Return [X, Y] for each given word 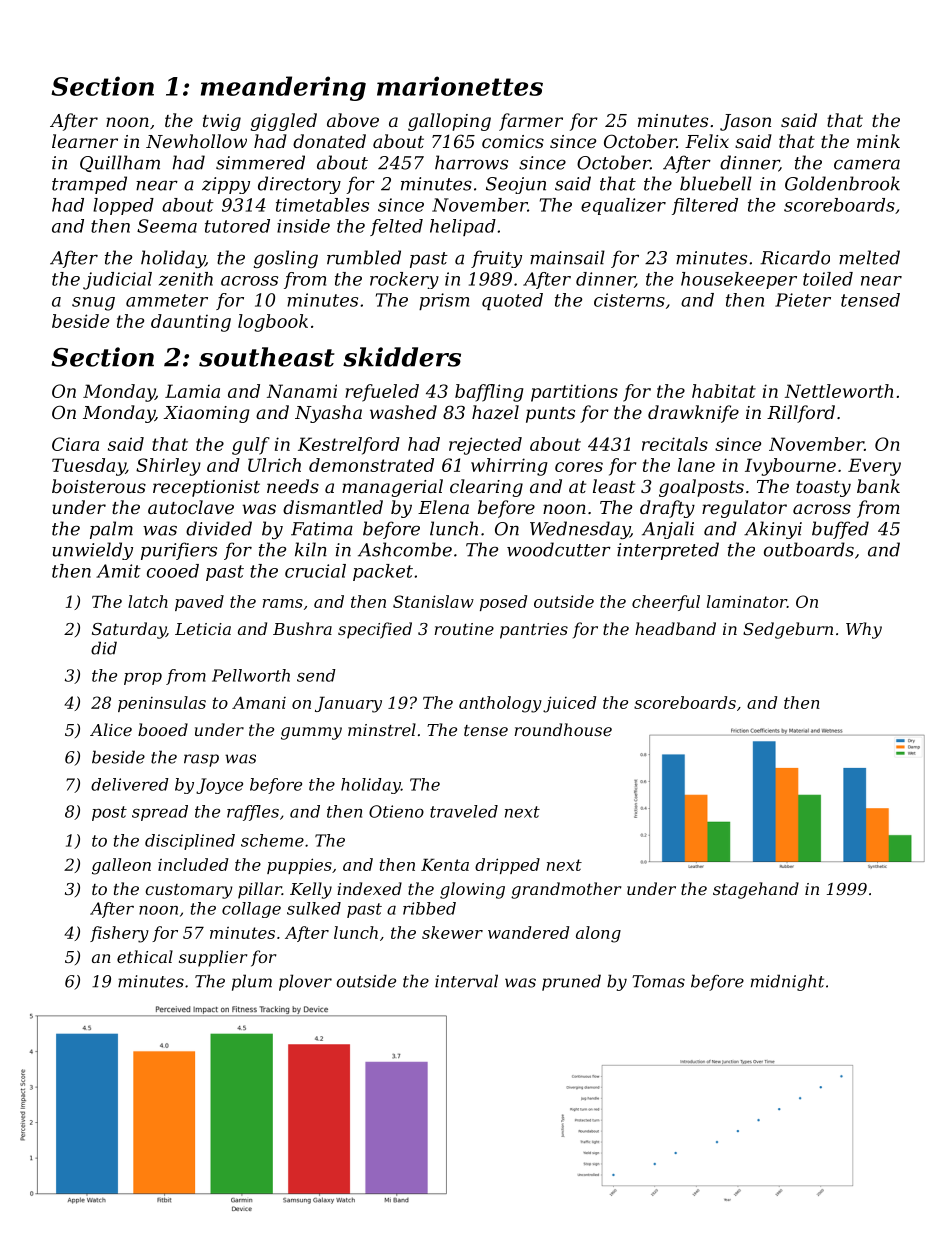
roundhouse [563, 729]
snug [93, 304]
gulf [251, 446]
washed [403, 412]
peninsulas [162, 704]
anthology [500, 704]
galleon [121, 866]
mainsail [567, 257]
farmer [531, 122]
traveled [464, 811]
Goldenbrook [842, 183]
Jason [745, 122]
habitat [724, 391]
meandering [283, 88]
